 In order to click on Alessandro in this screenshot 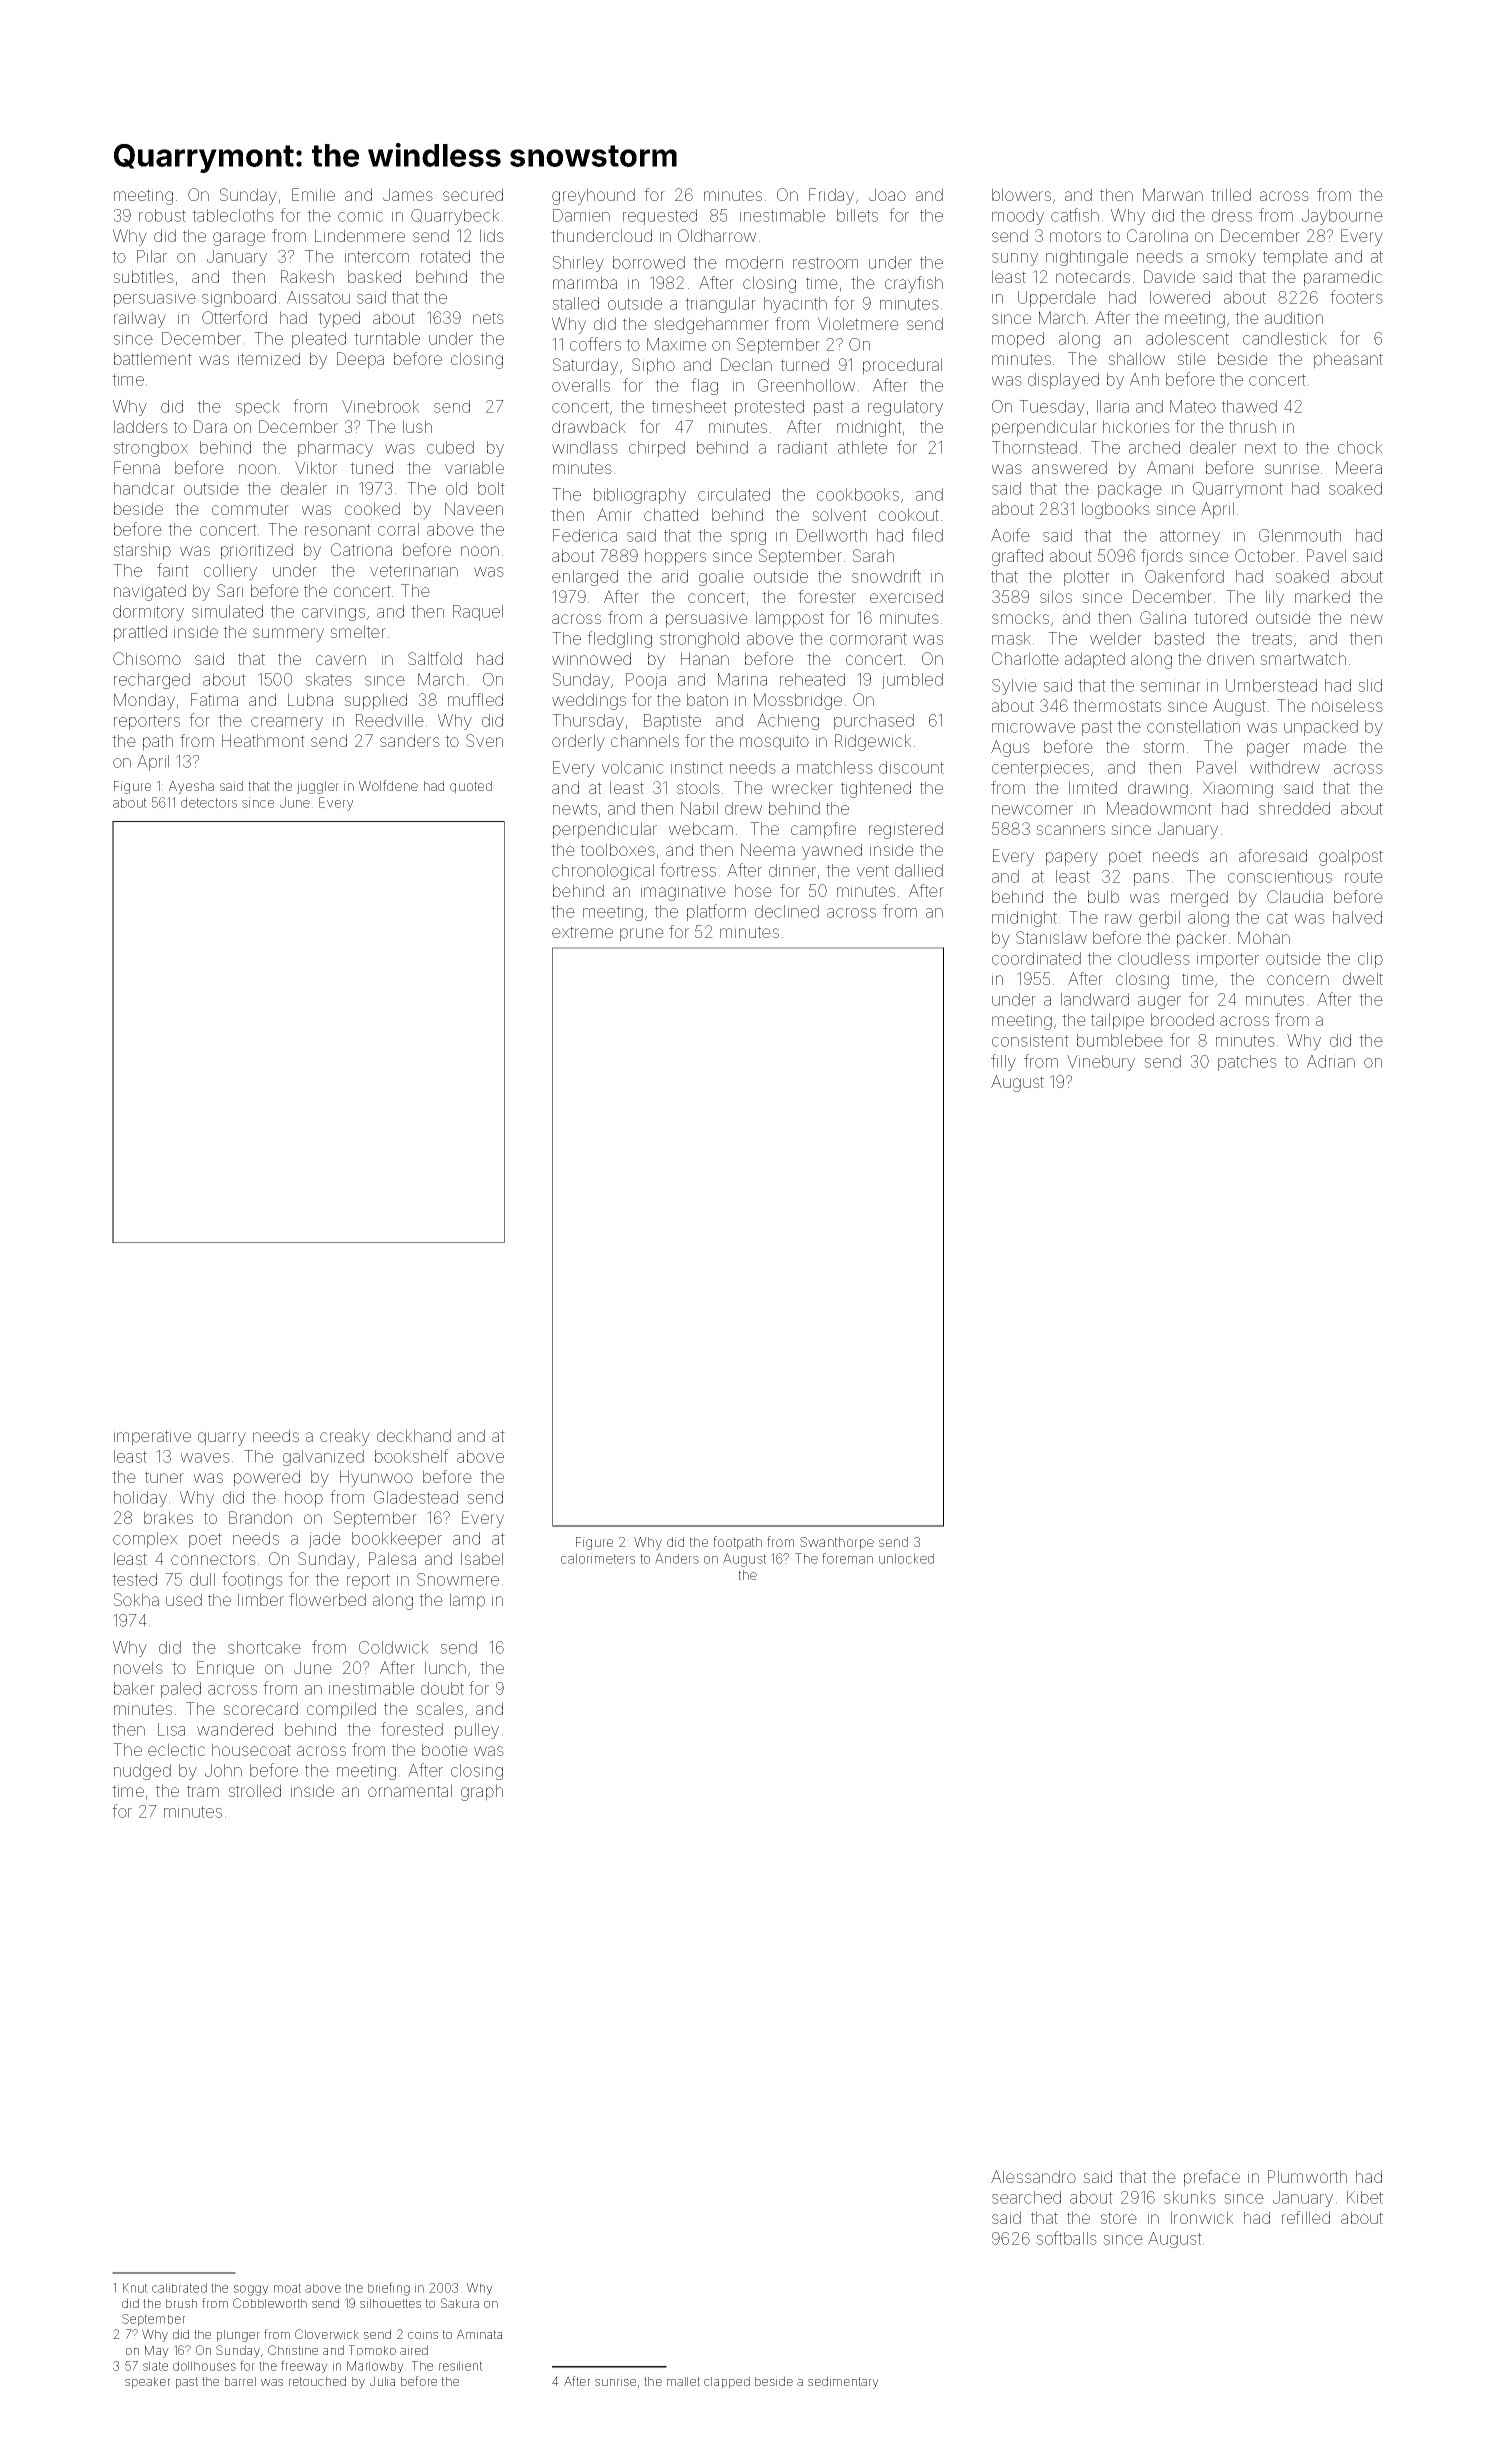, I will do `click(1033, 2176)`.
